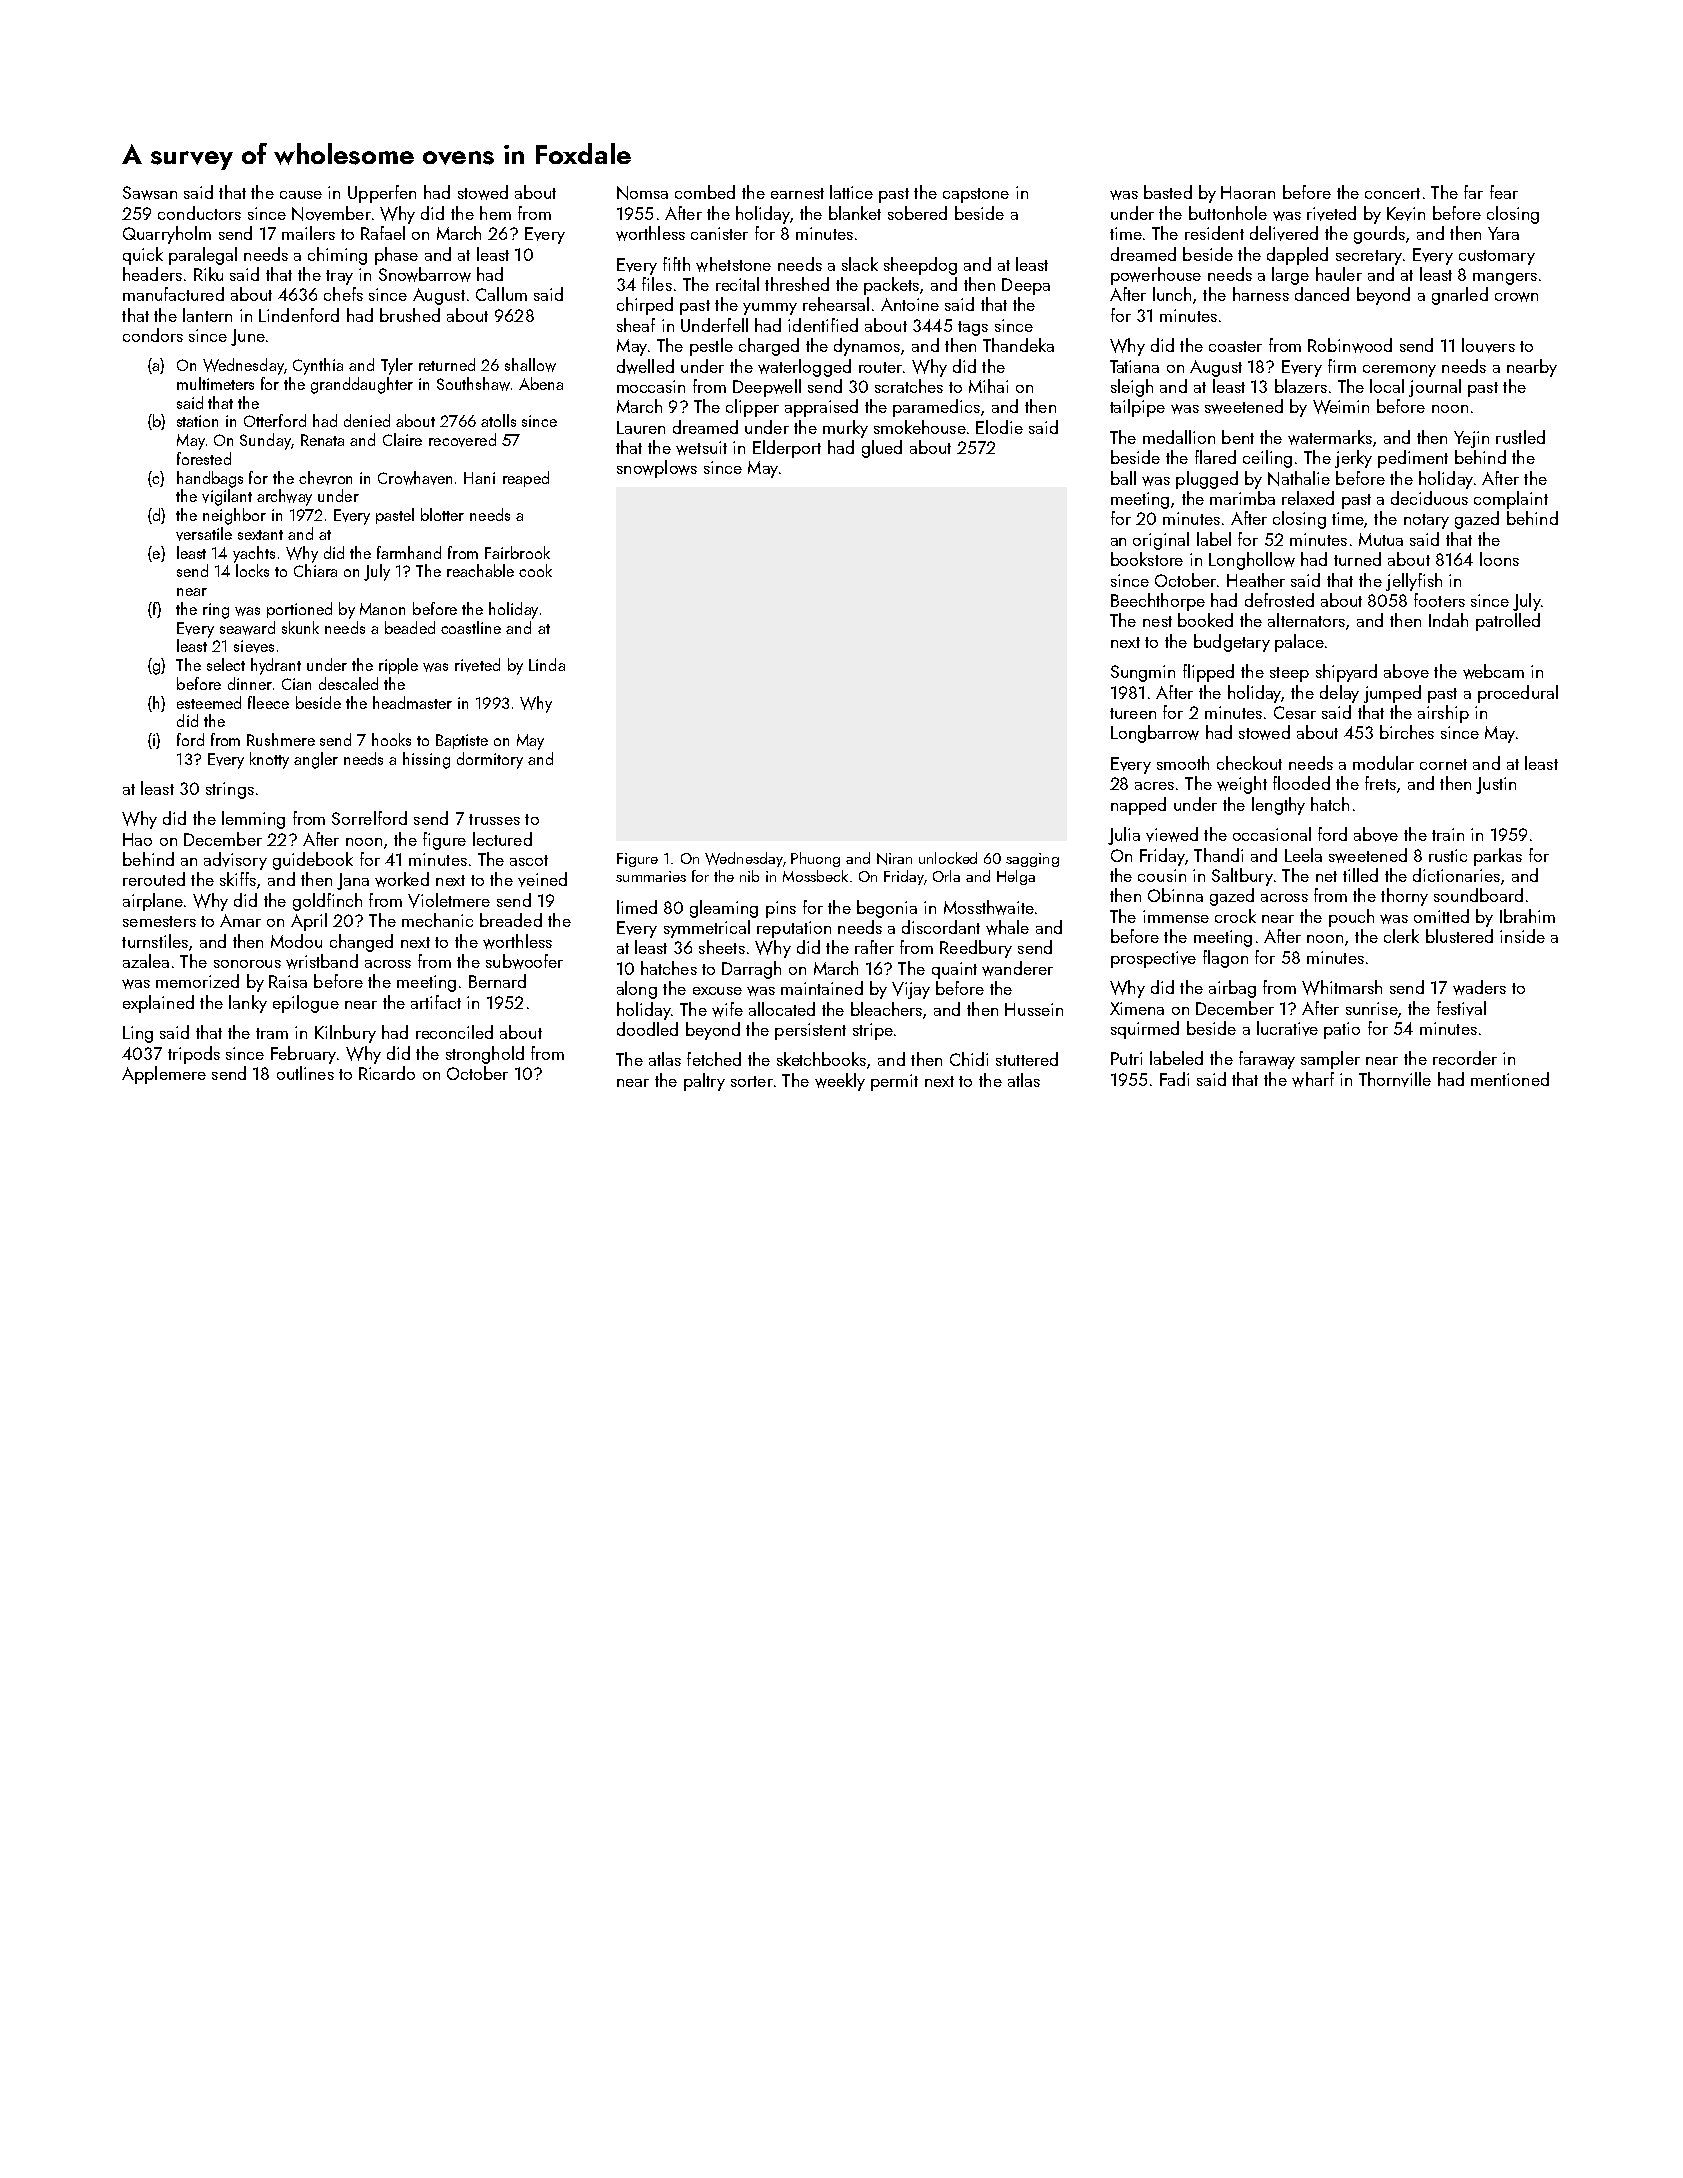  I want to click on rustled, so click(1520, 437).
